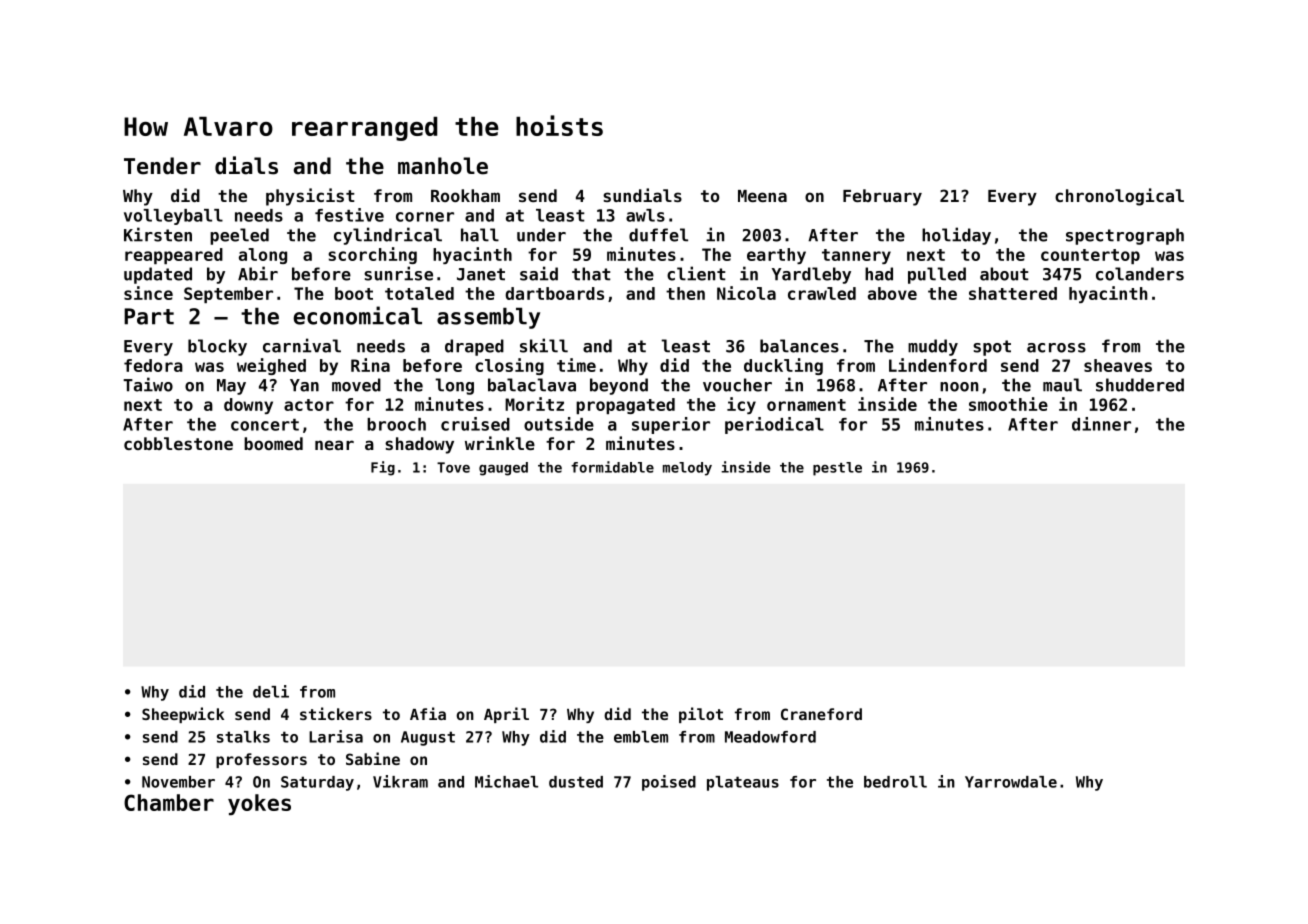  Describe the element at coordinates (425, 217) in the page. I see `corner` at that location.
